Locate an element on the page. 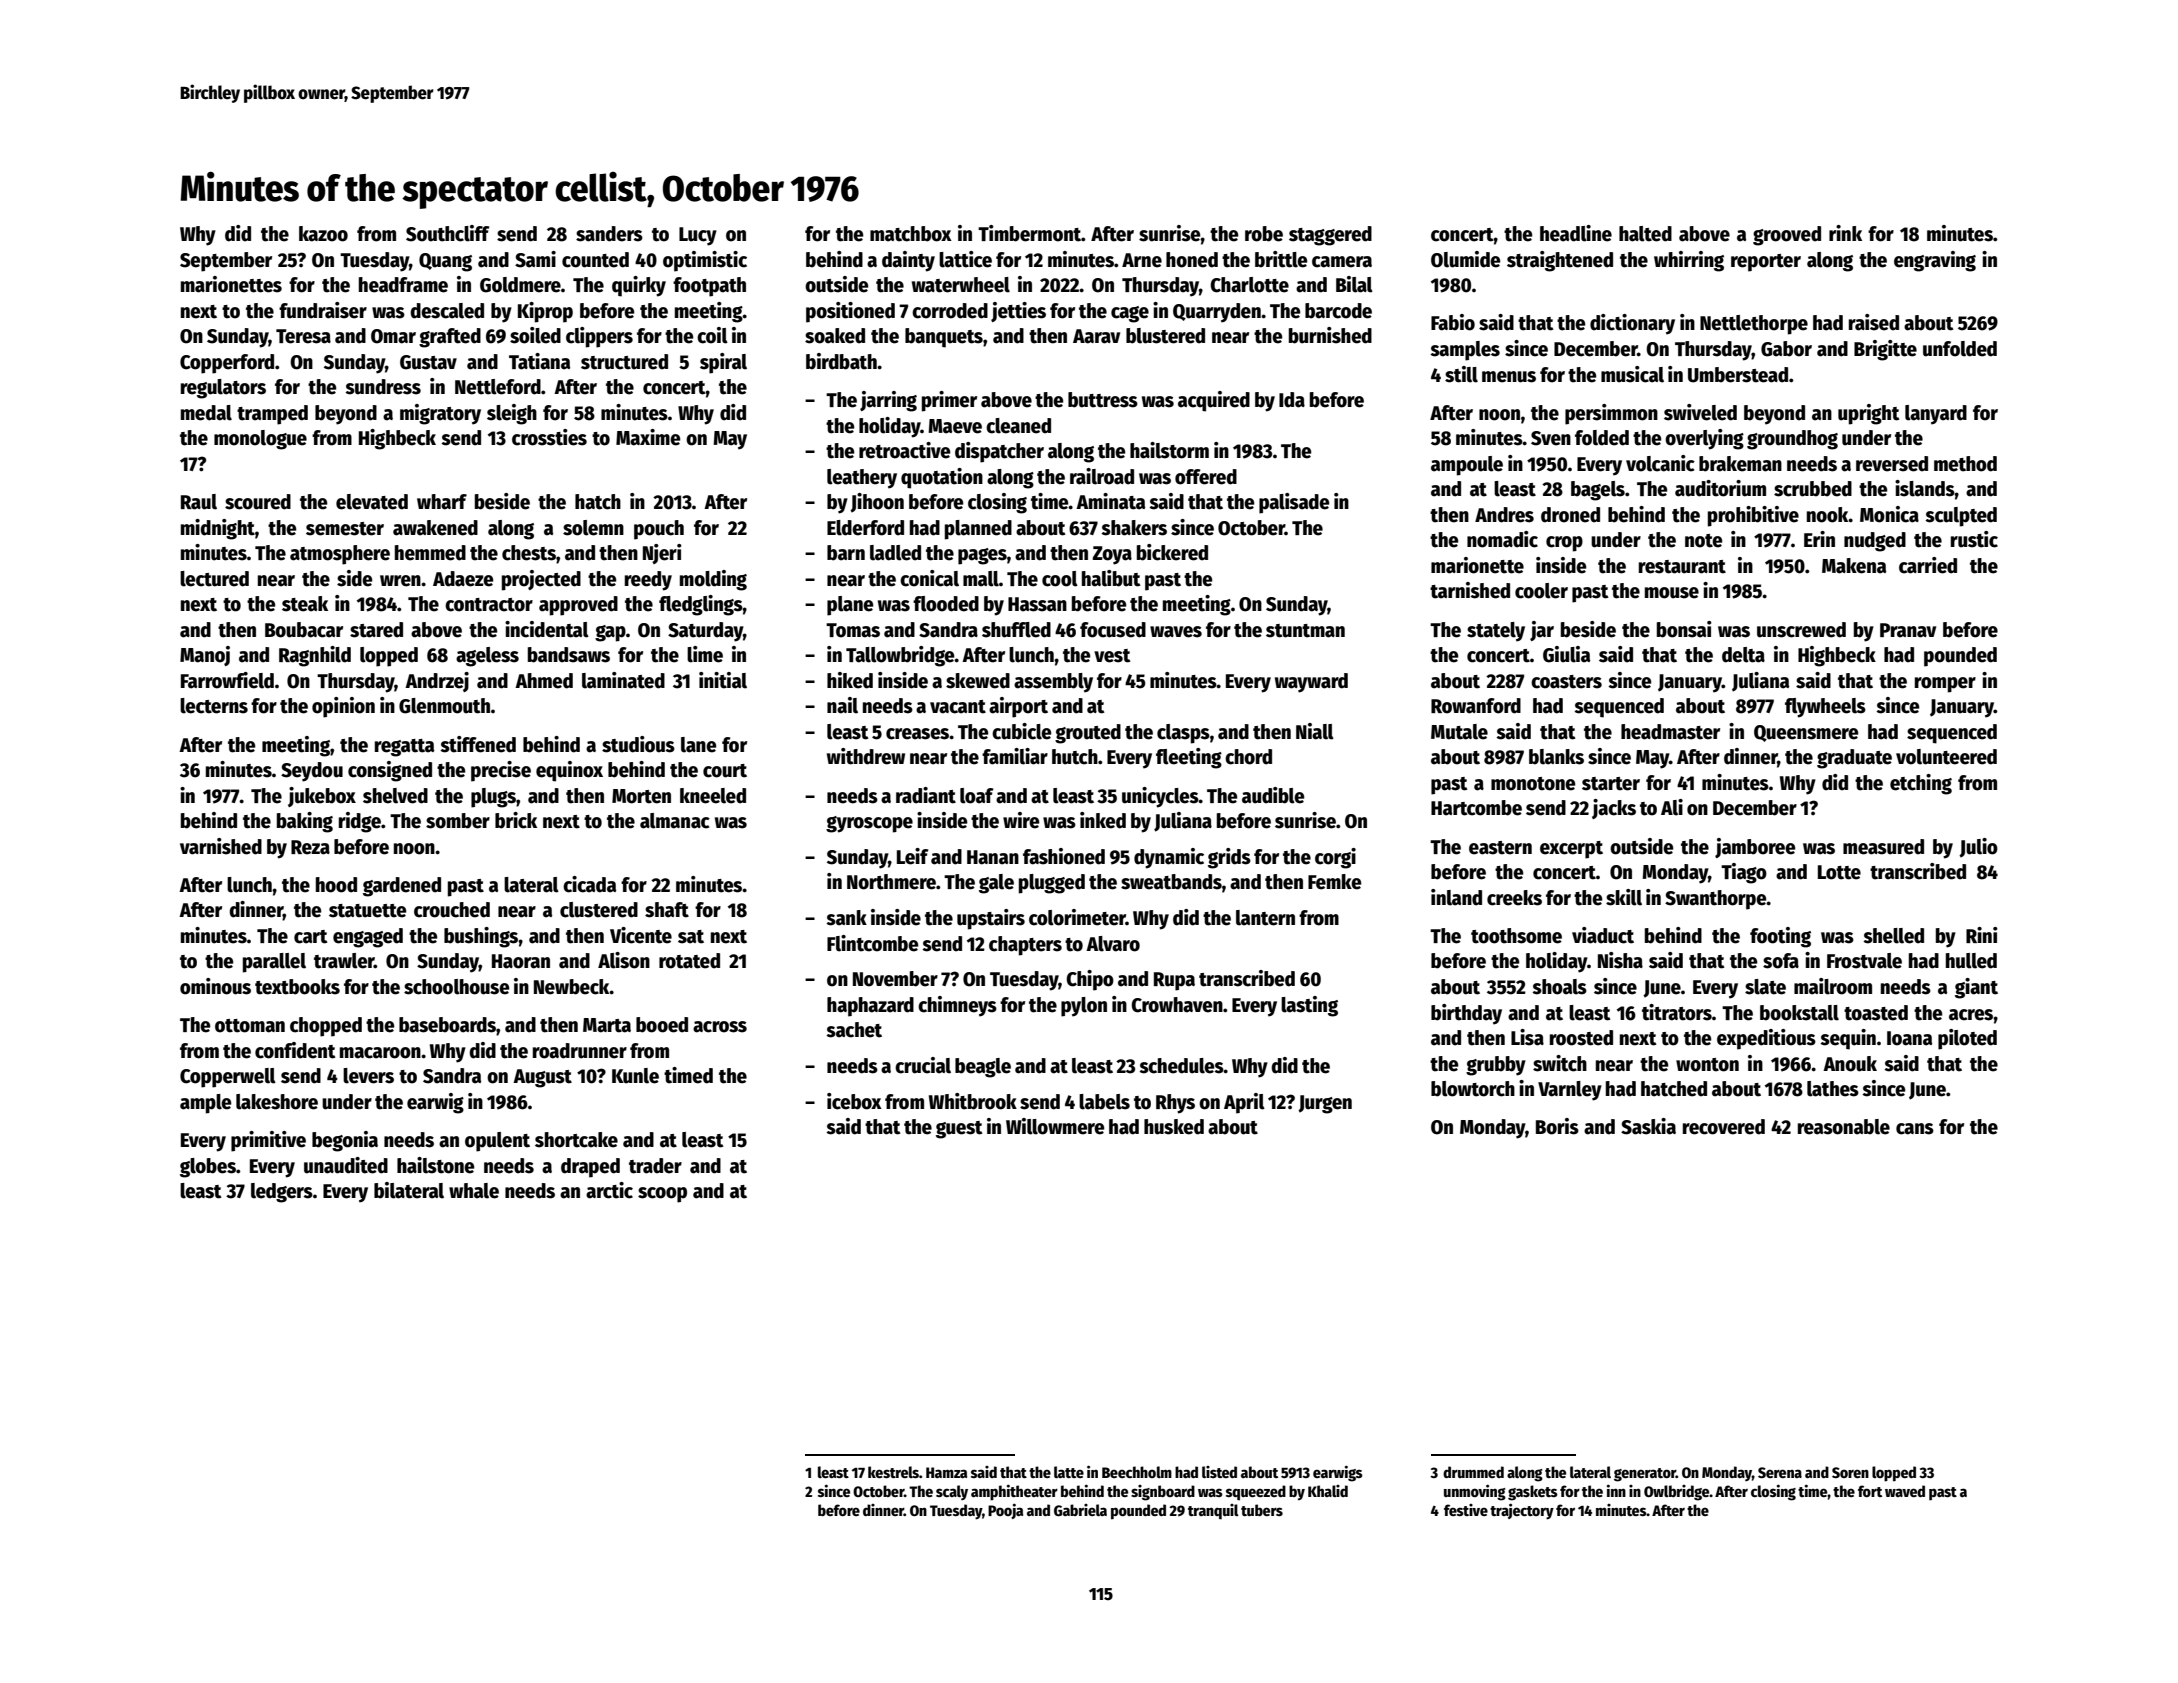 The height and width of the document is (1683, 2178). stiffened is located at coordinates (478, 744).
